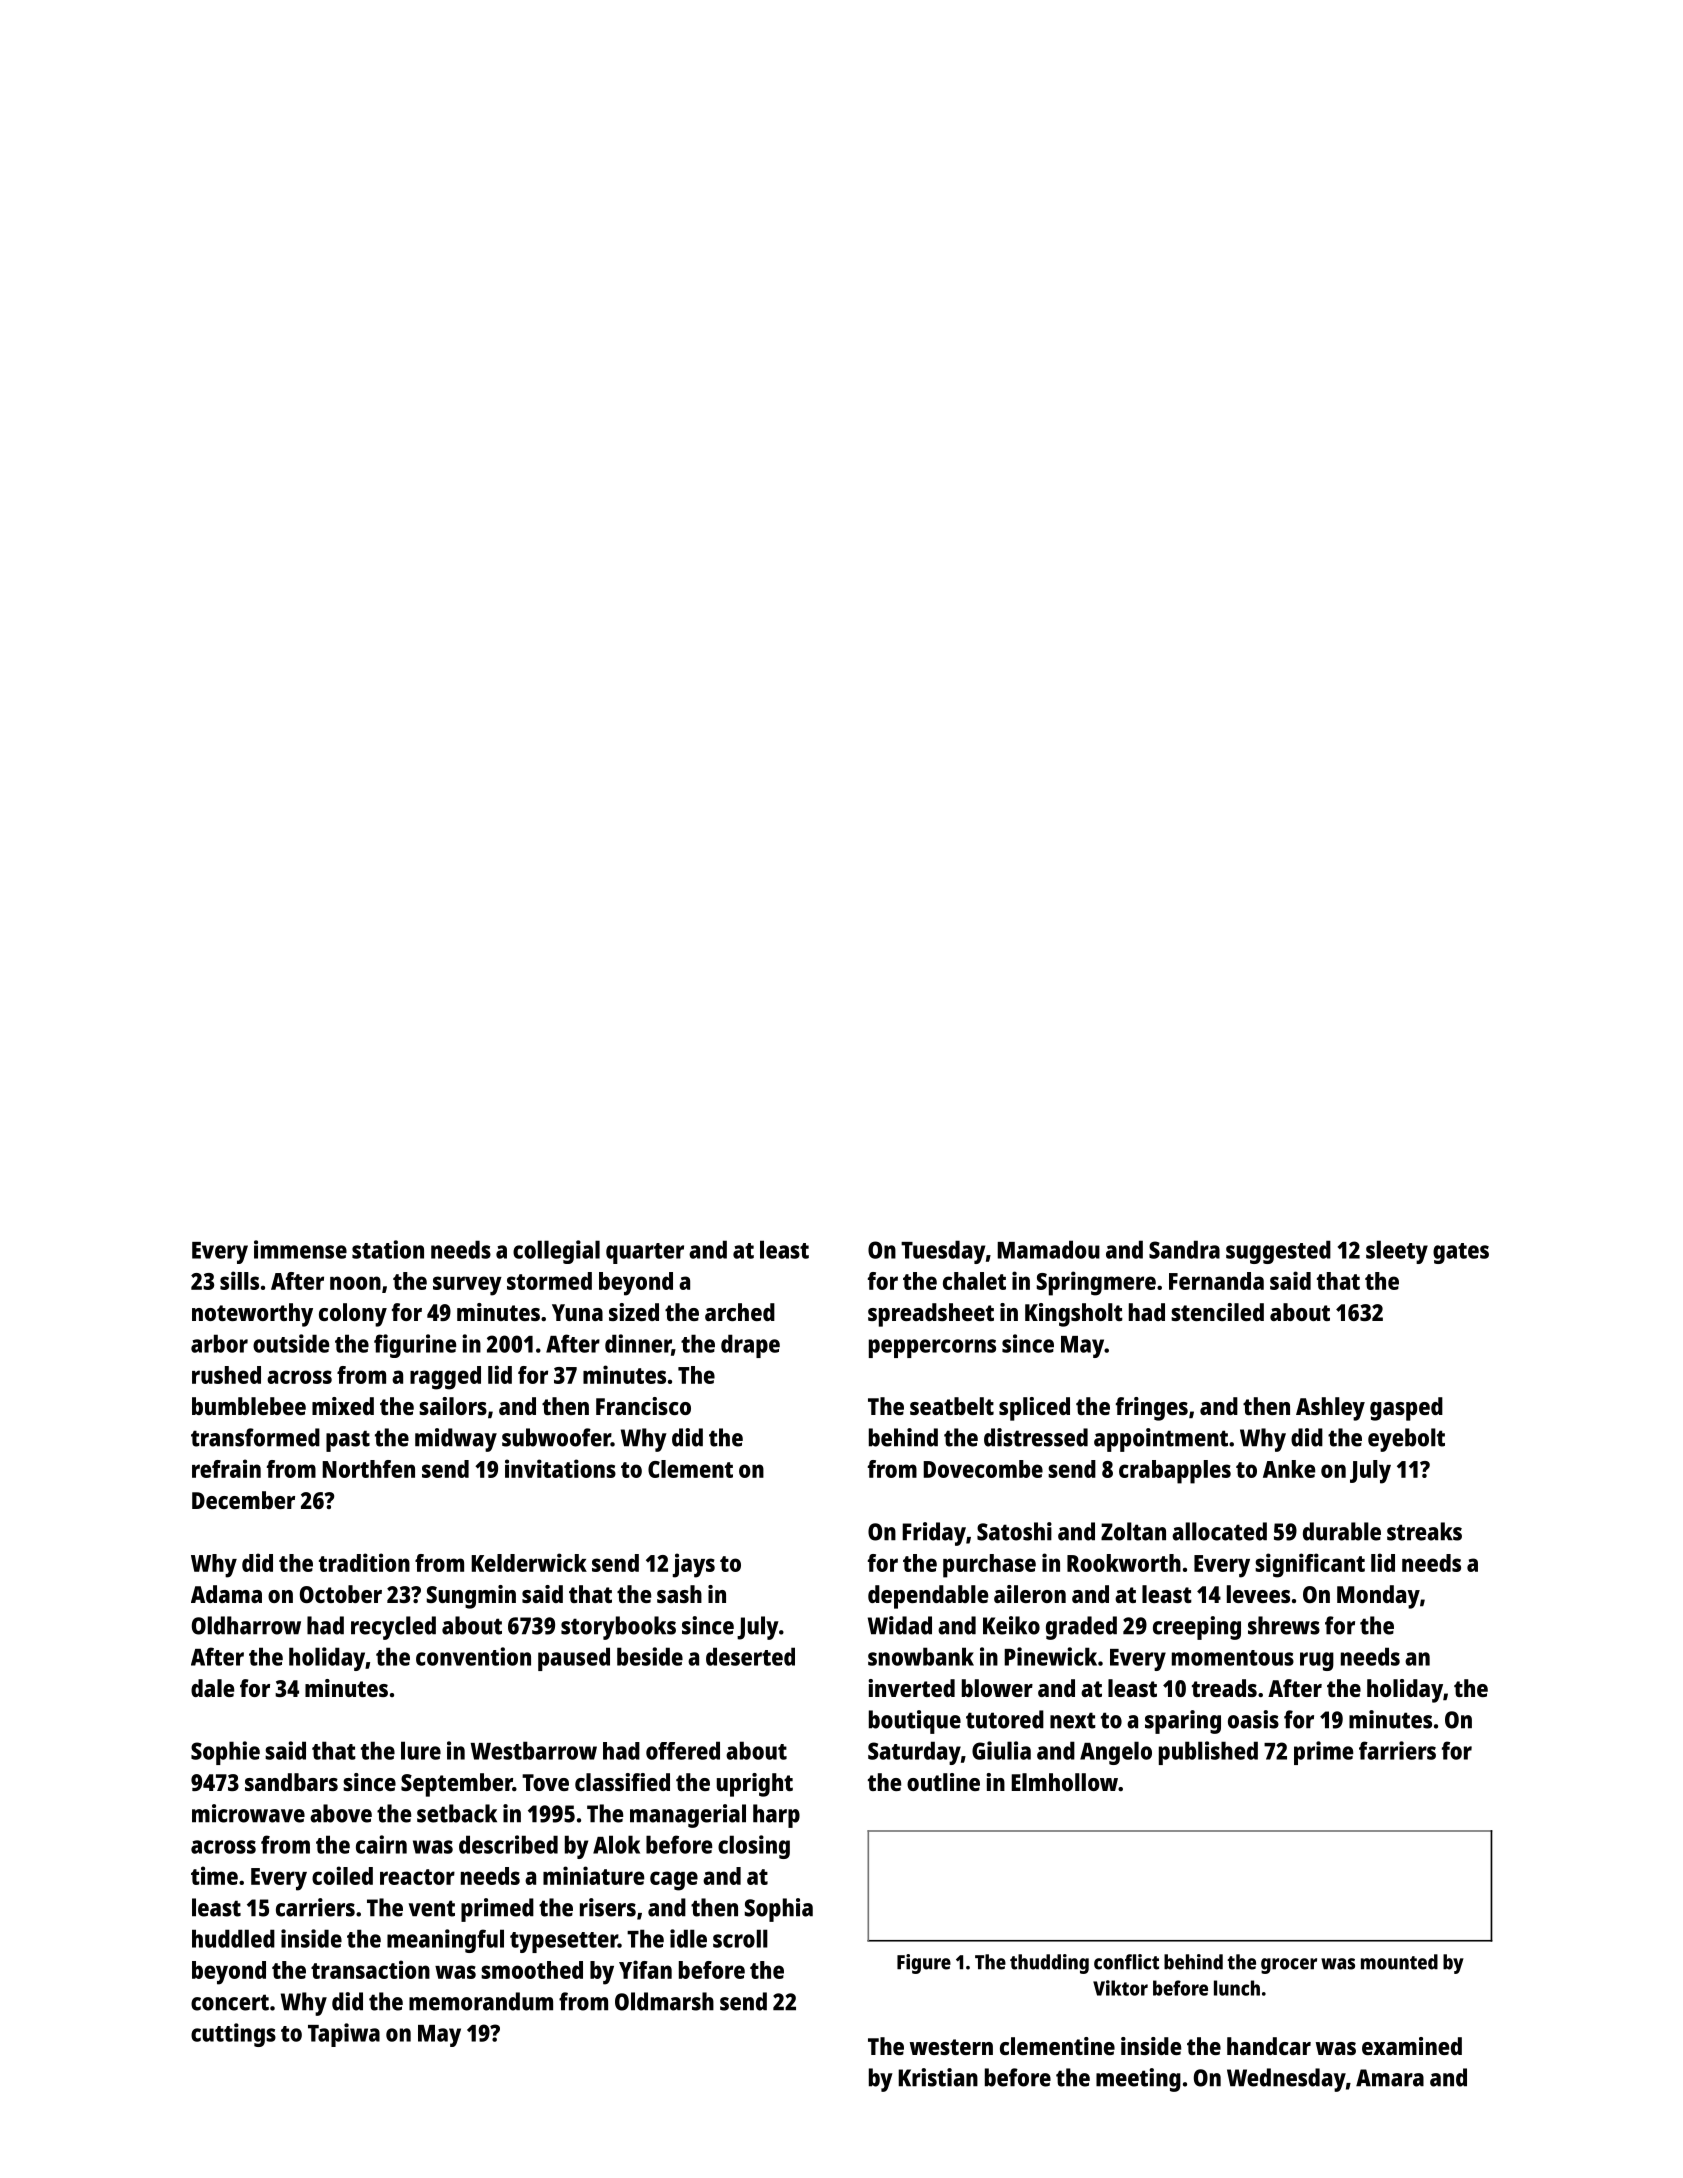  What do you see at coordinates (1289, 1966) in the document?
I see `grocer` at bounding box center [1289, 1966].
